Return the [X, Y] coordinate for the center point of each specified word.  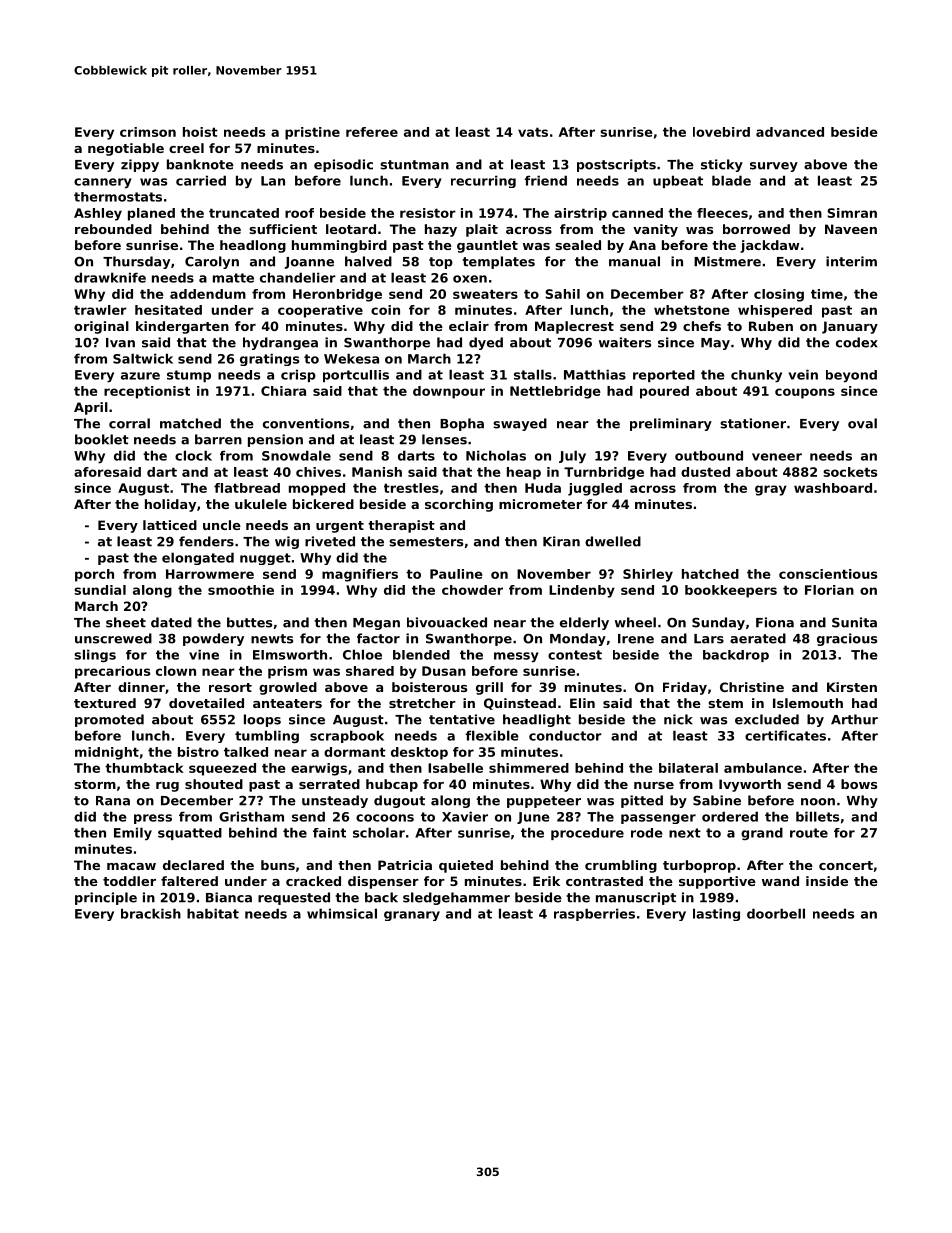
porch [94, 575]
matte [233, 278]
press [153, 819]
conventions [306, 423]
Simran [852, 213]
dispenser [383, 882]
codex [857, 342]
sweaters [485, 294]
